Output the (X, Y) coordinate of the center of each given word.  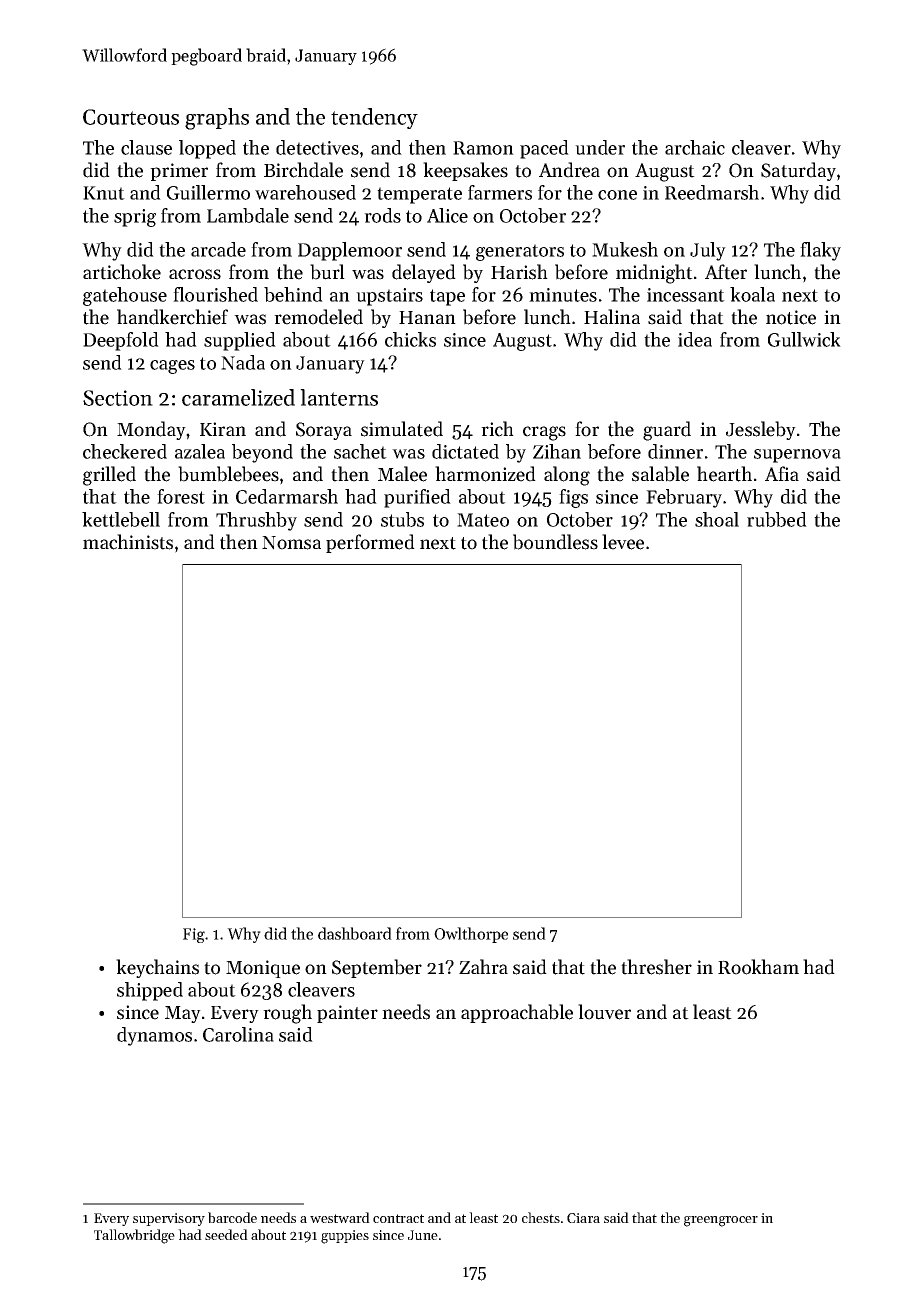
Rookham (758, 967)
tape (447, 297)
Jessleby (761, 430)
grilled (109, 476)
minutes (563, 295)
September (377, 968)
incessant (686, 295)
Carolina (238, 1034)
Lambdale (248, 215)
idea (695, 339)
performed (370, 543)
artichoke (122, 272)
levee (623, 542)
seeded (226, 1234)
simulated (402, 429)
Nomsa (291, 543)
